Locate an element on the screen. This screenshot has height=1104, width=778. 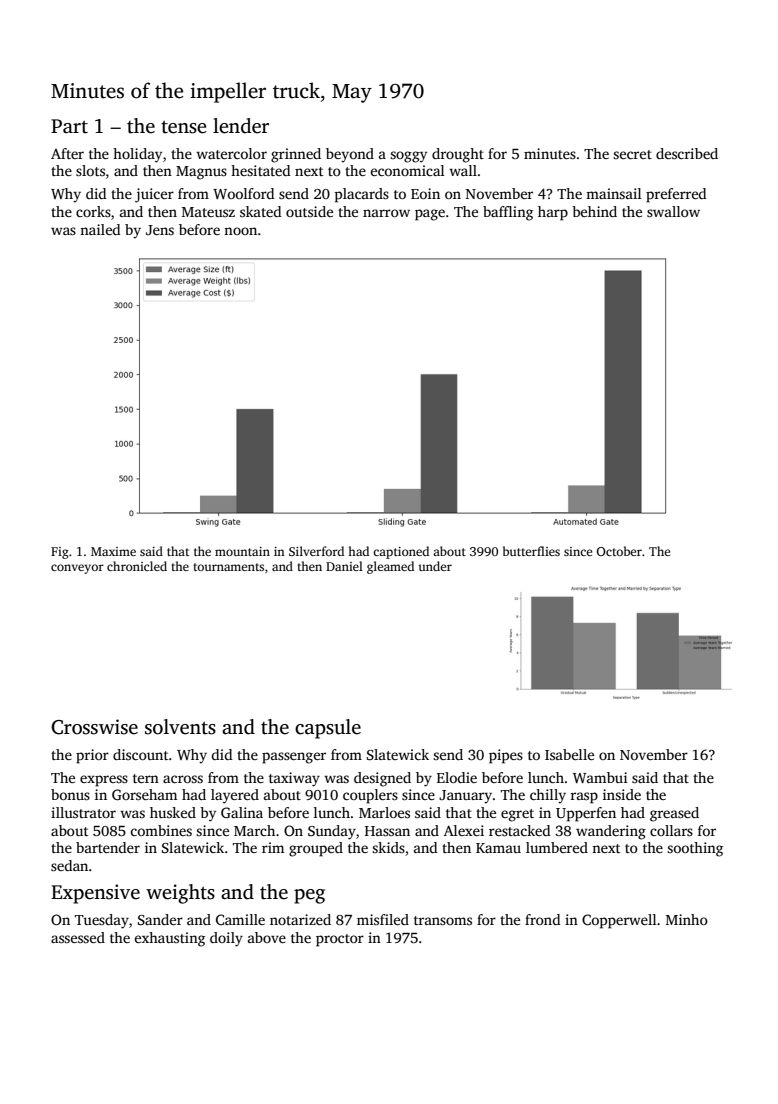
wandering is located at coordinates (611, 832).
